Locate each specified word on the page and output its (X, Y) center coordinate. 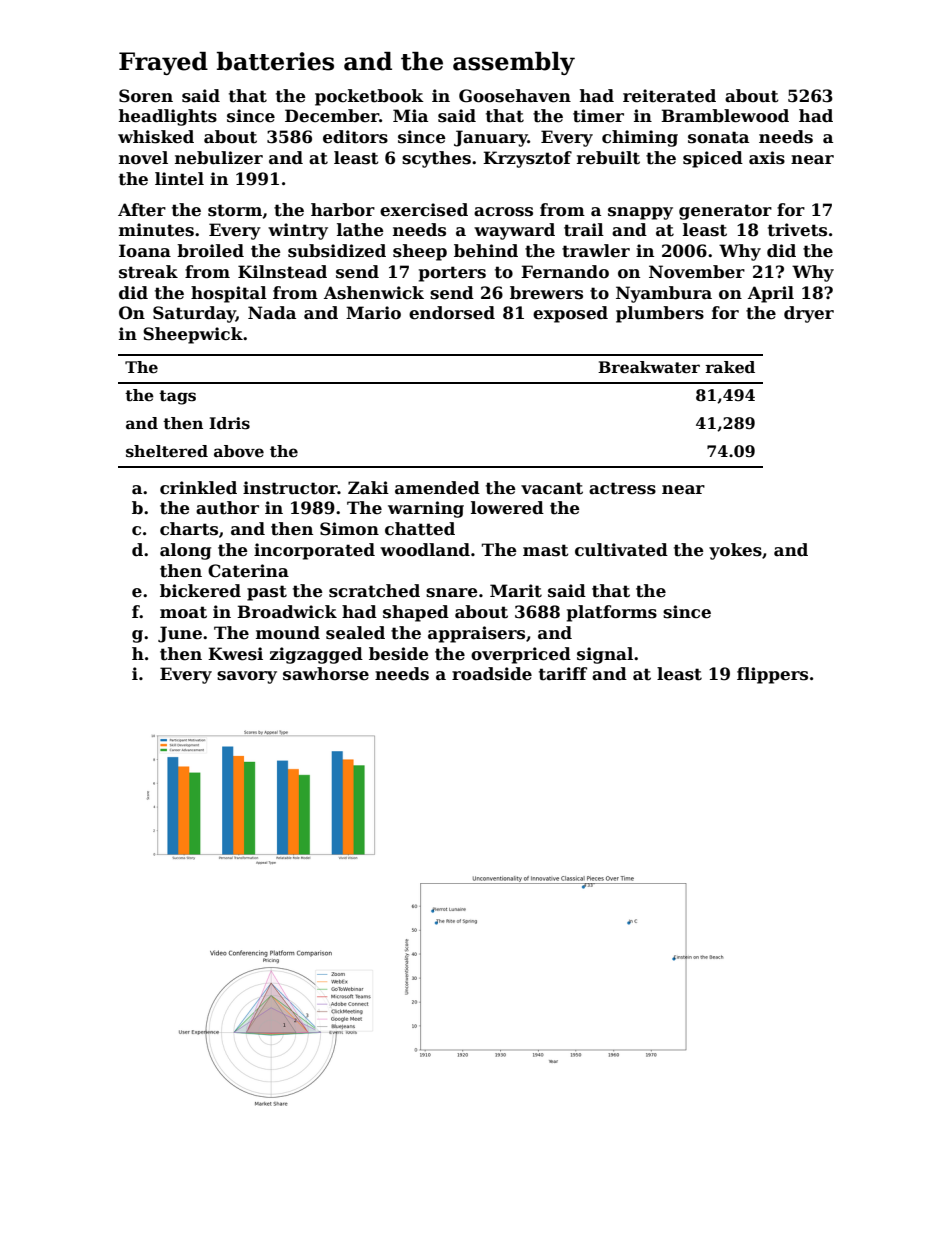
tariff (563, 674)
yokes (735, 551)
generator (725, 212)
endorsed (452, 313)
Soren (146, 96)
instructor (290, 488)
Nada (272, 313)
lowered (507, 508)
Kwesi (235, 654)
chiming (640, 138)
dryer (809, 314)
